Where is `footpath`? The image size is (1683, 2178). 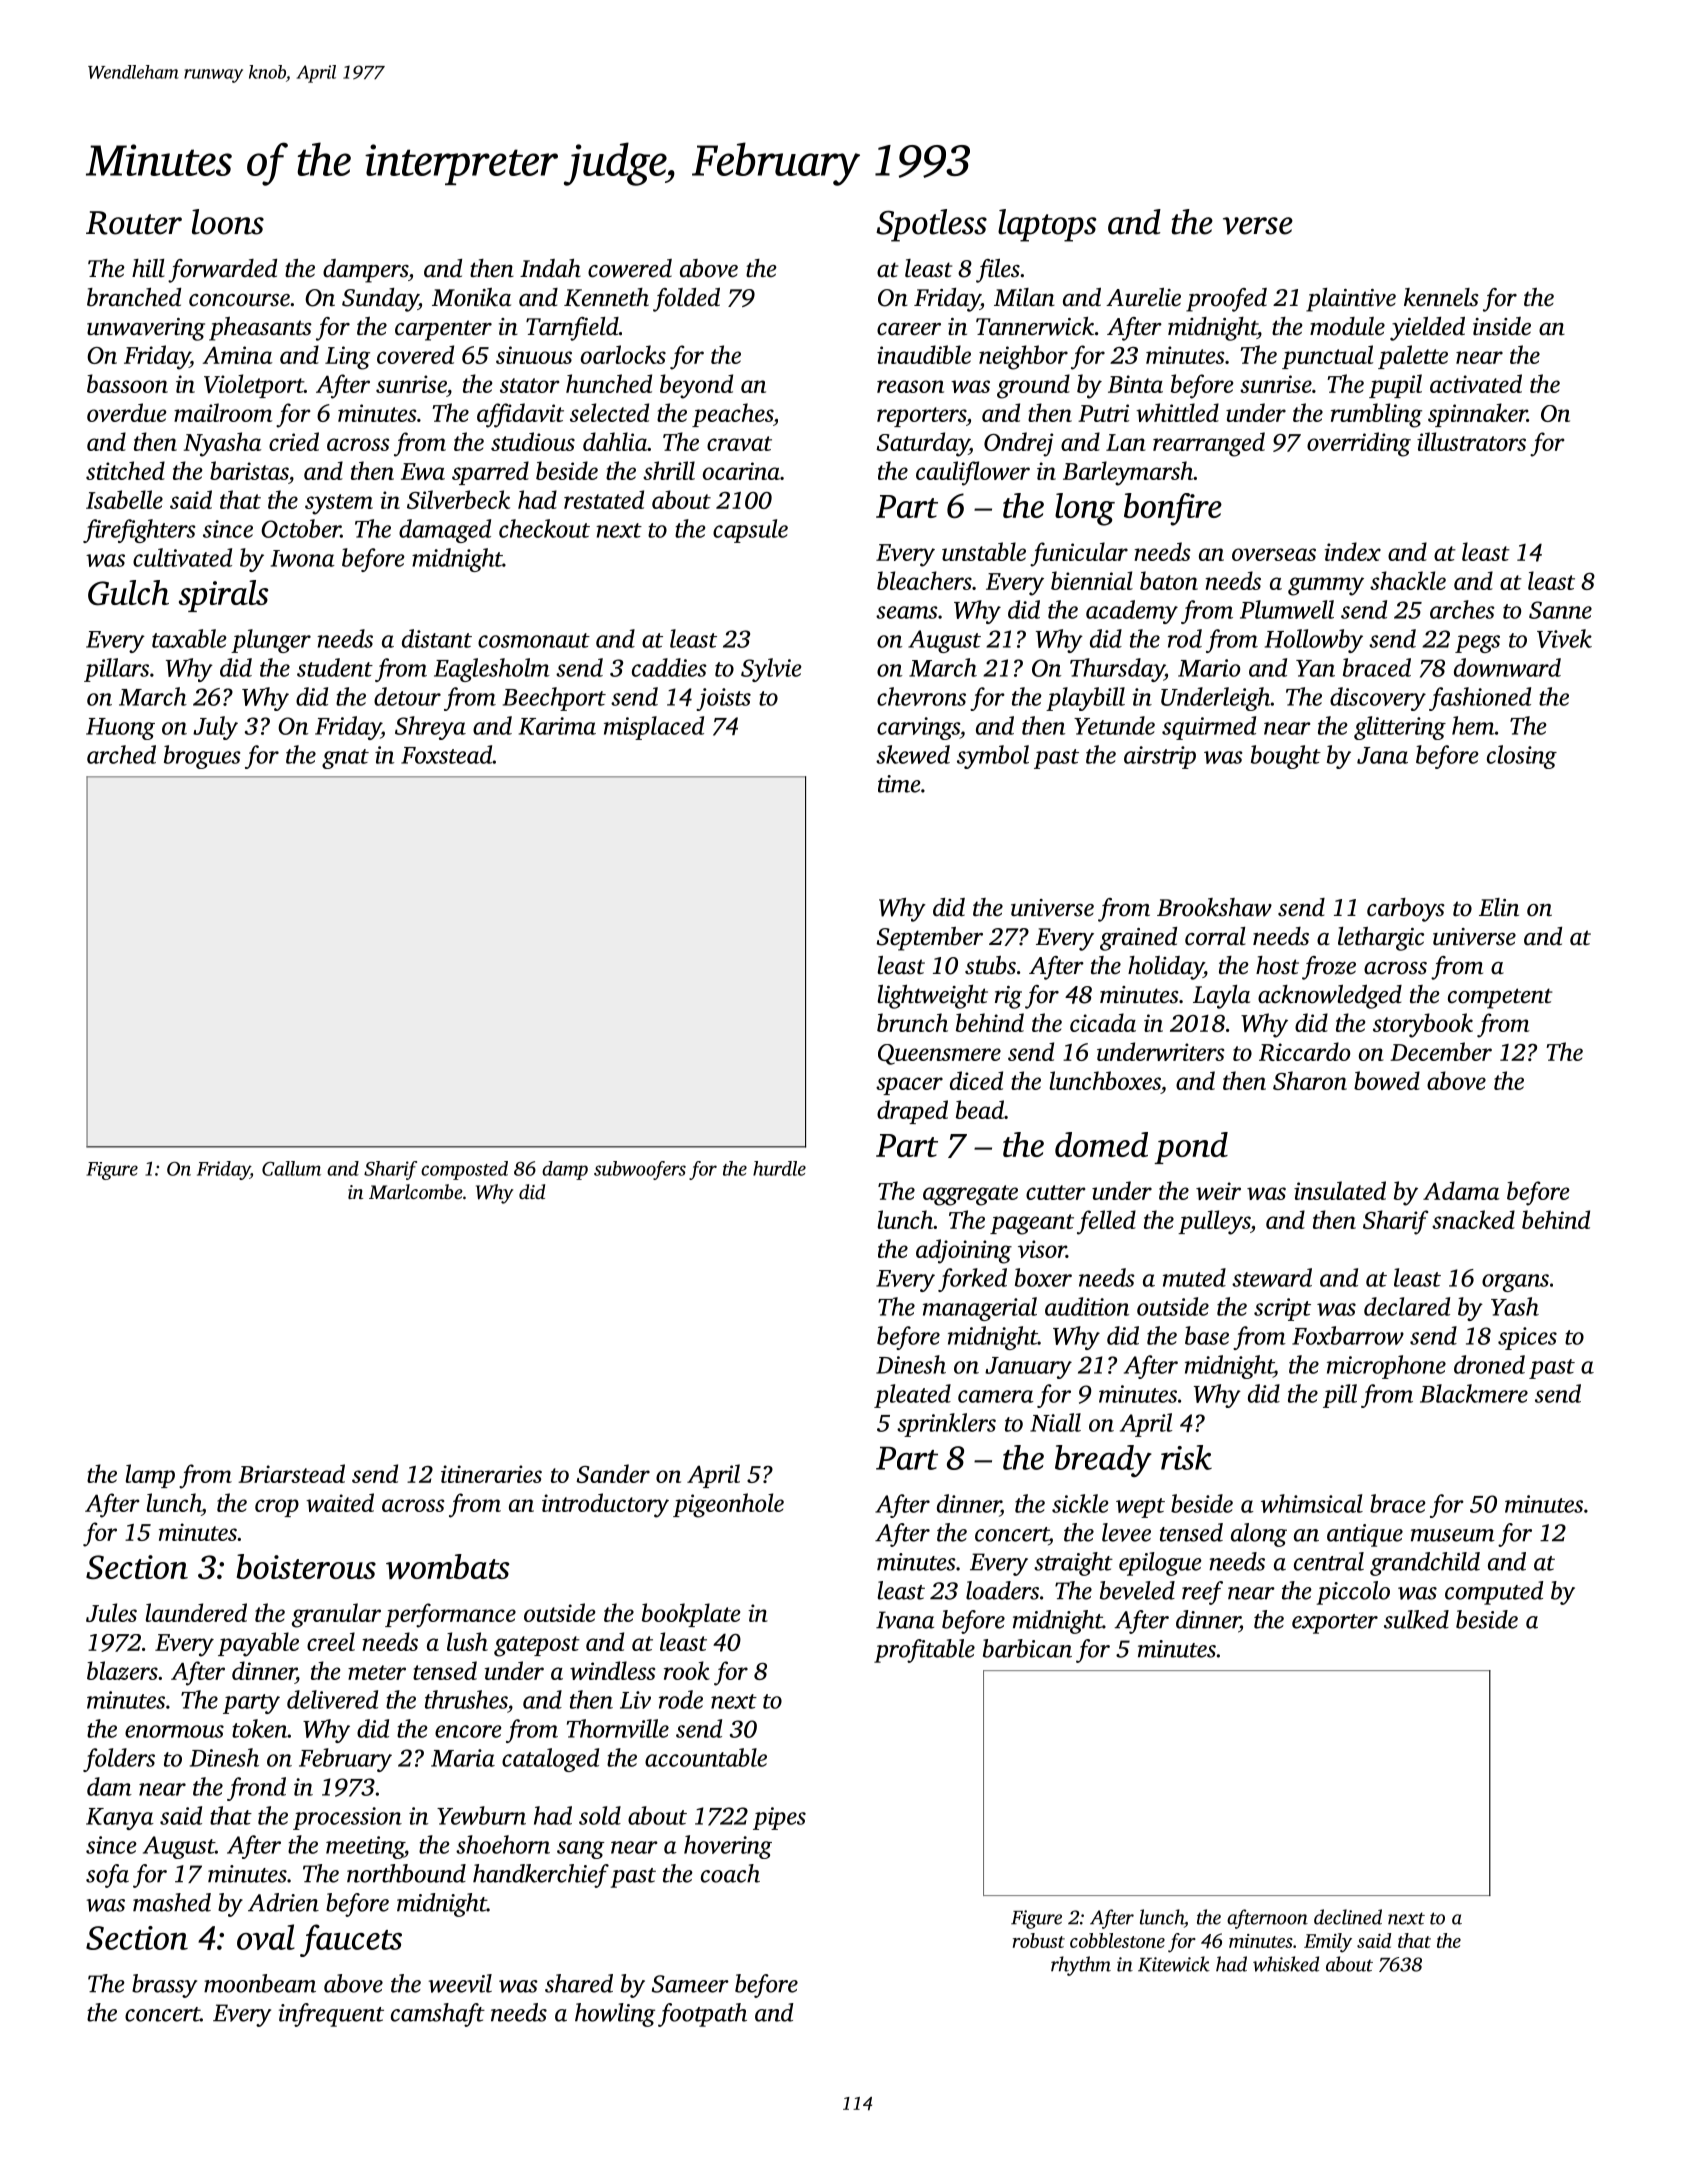 footpath is located at coordinates (702, 2015).
